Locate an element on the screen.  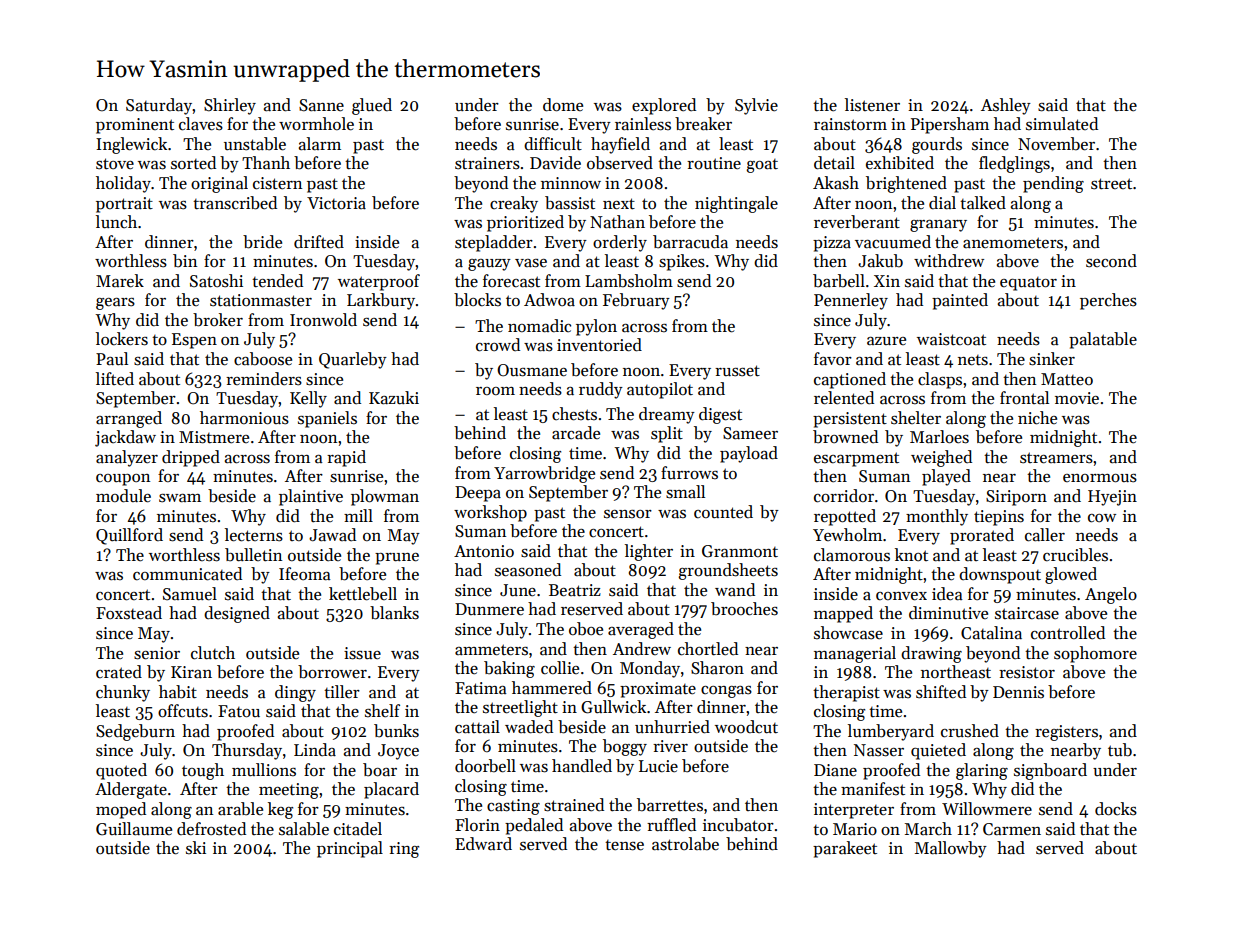
habit is located at coordinates (178, 692).
